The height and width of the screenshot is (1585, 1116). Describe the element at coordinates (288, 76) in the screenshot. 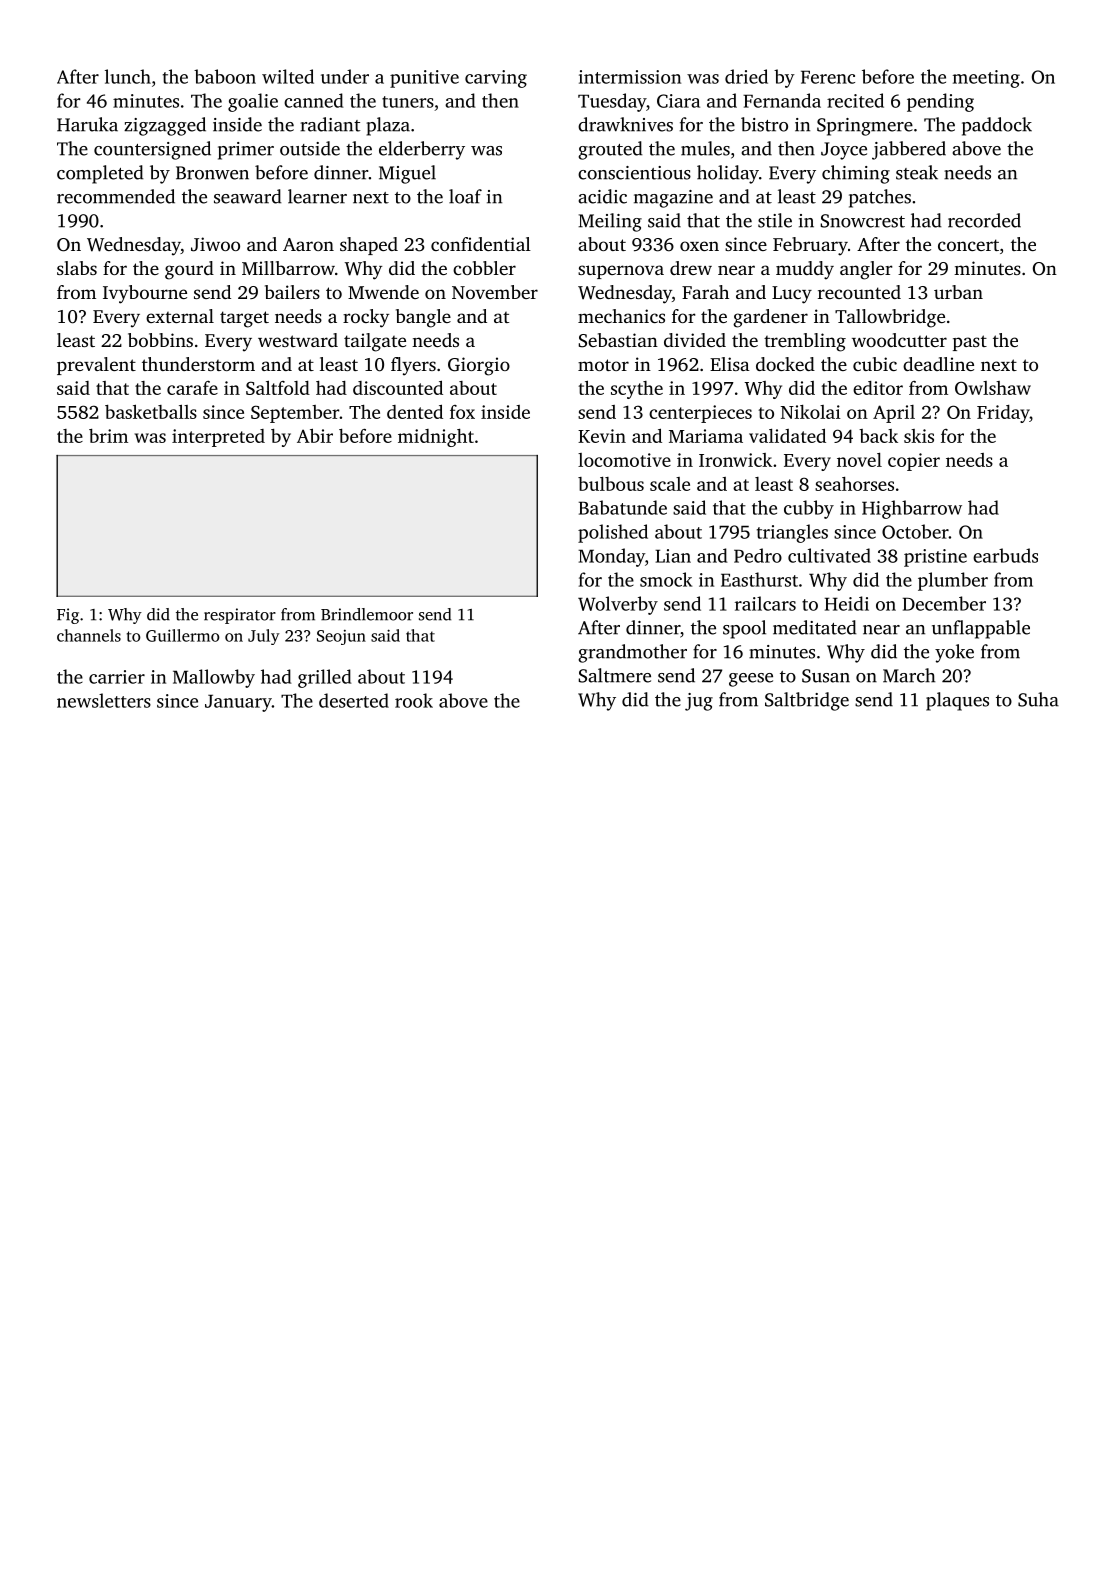

I see `wilted` at that location.
